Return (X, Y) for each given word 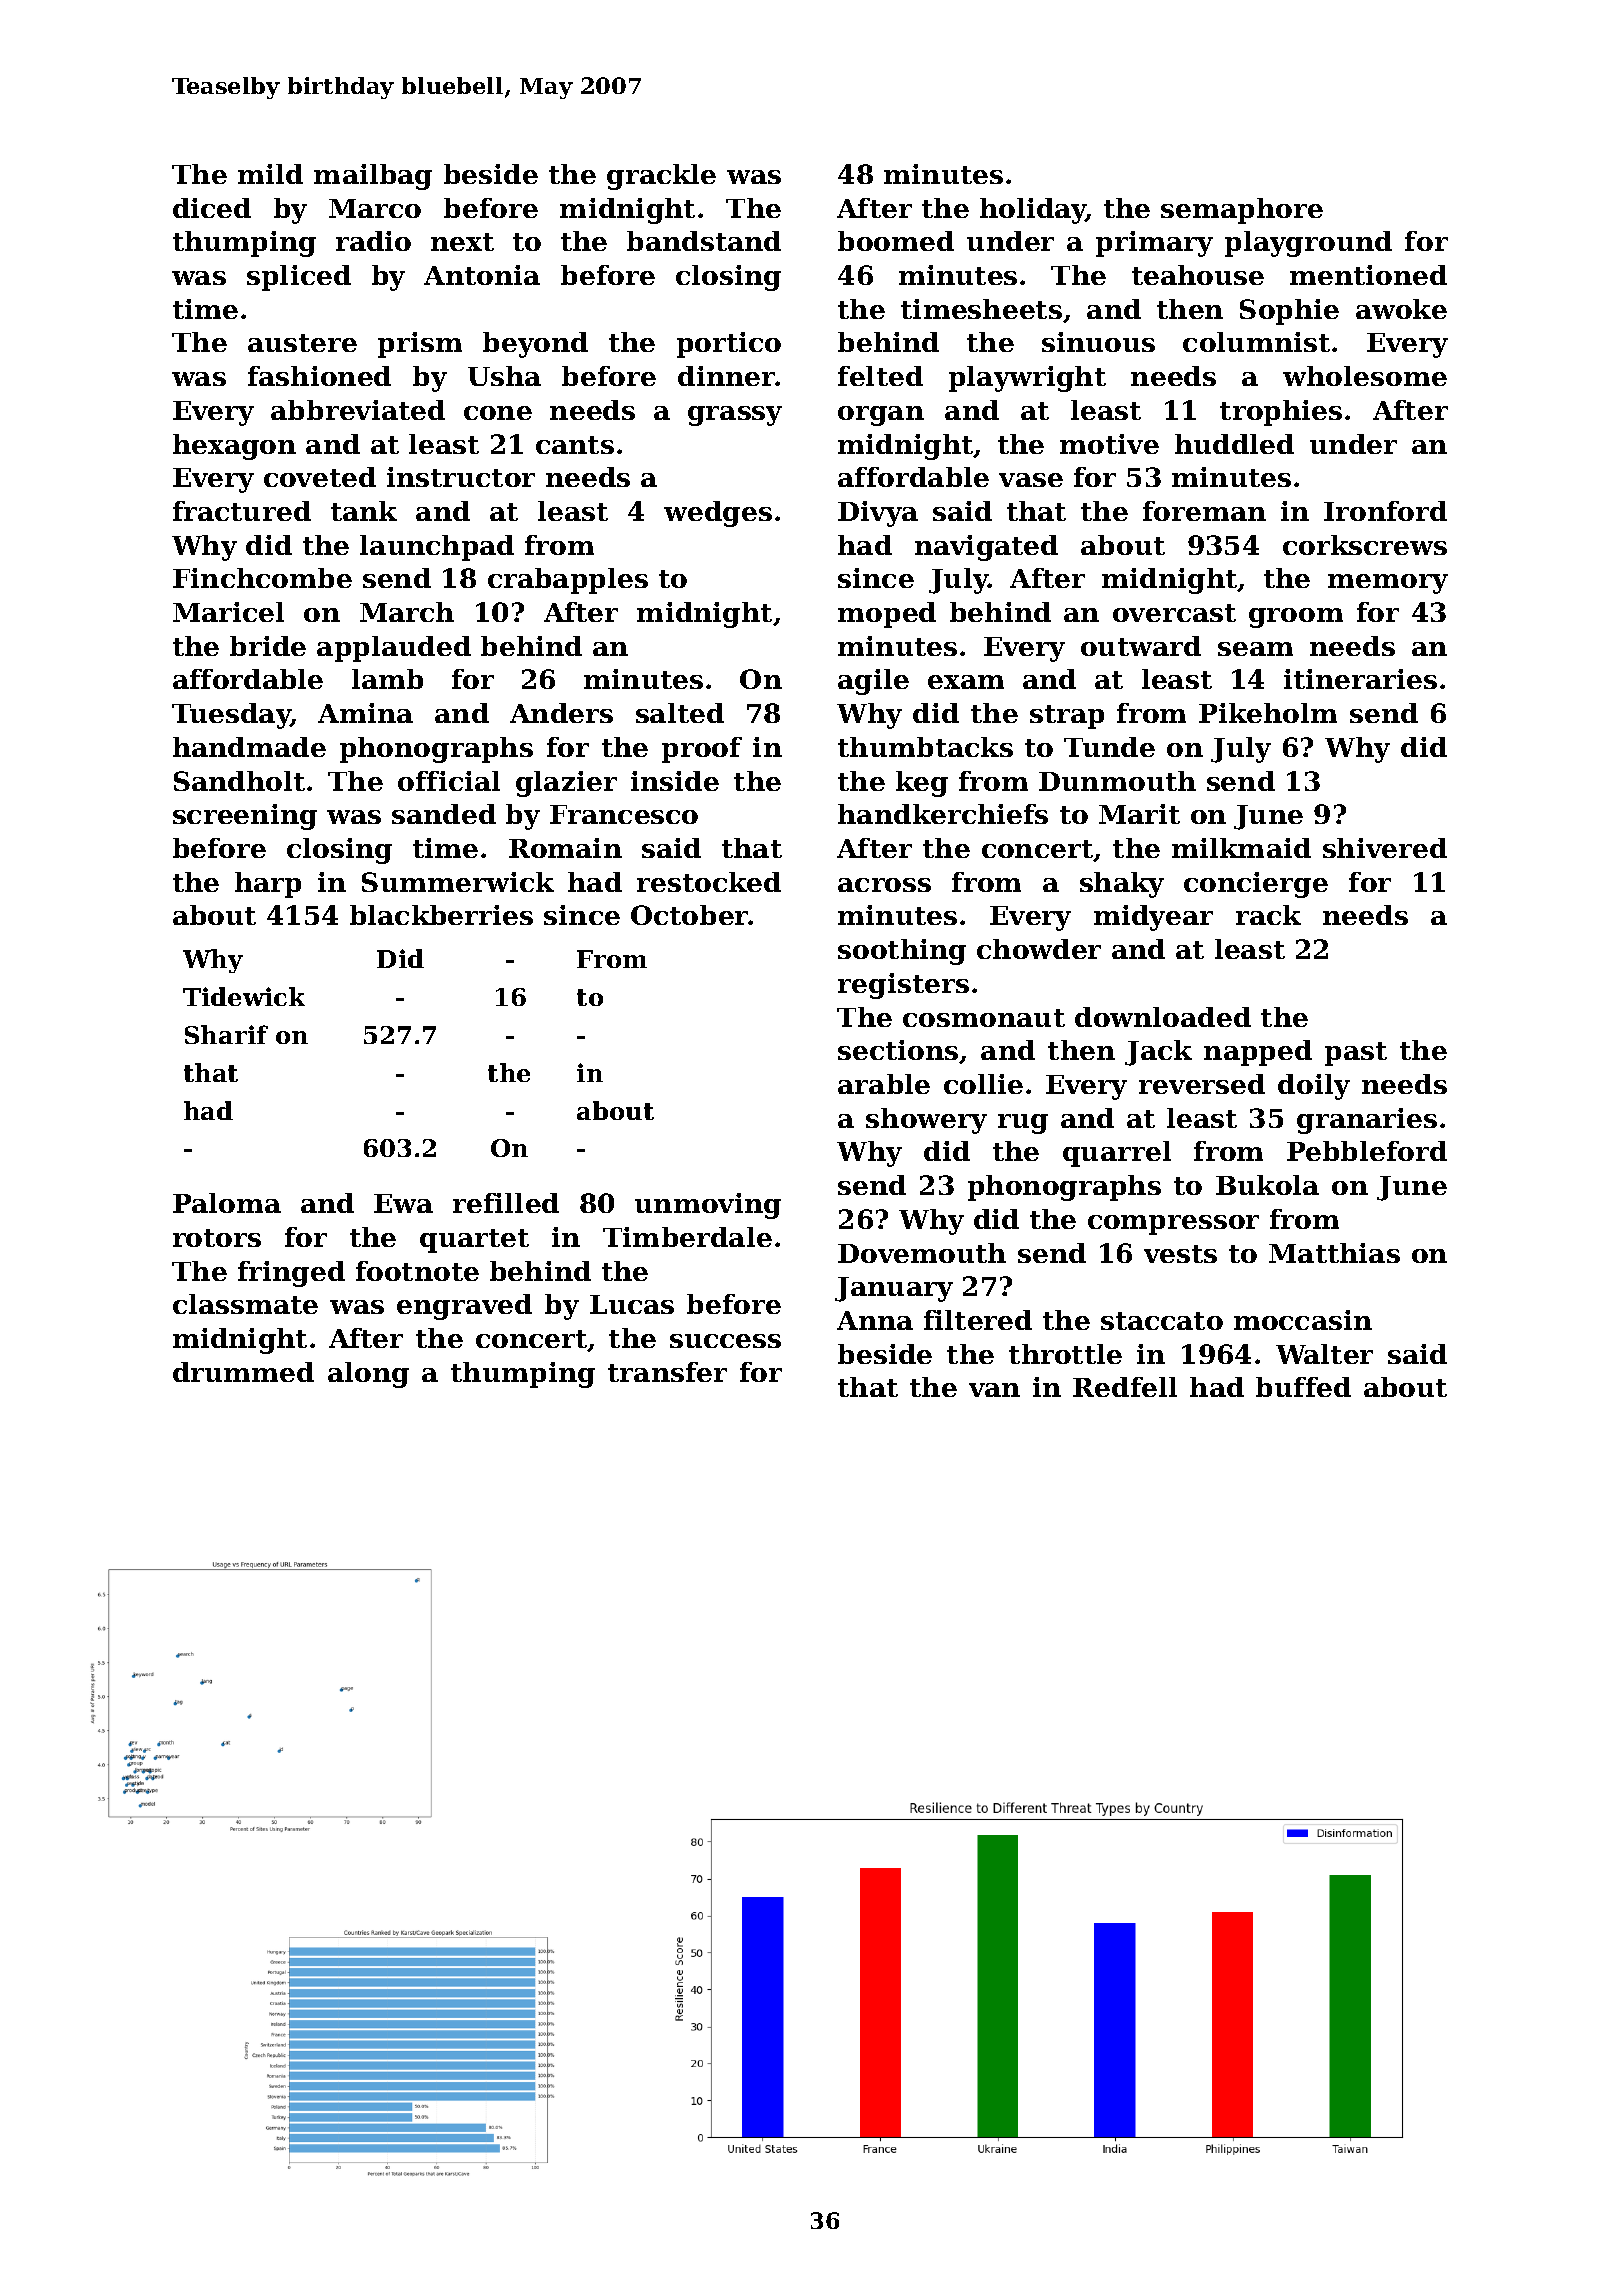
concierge (1256, 885)
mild (270, 174)
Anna (875, 1320)
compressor (1173, 1225)
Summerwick (458, 882)
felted (880, 376)
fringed (291, 1274)
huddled (1234, 444)
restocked (709, 882)
